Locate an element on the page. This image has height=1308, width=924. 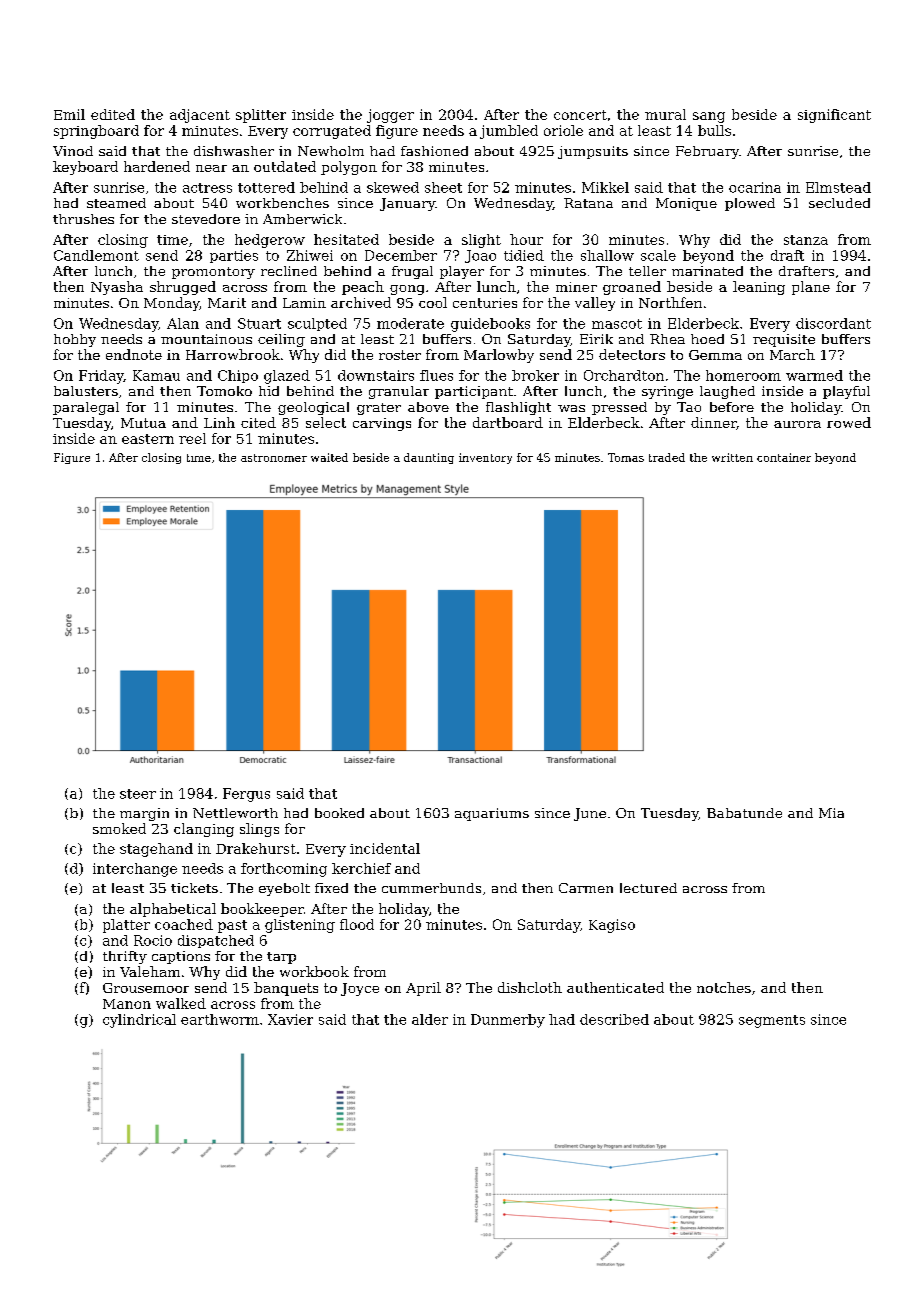
earthworm is located at coordinates (220, 1019).
